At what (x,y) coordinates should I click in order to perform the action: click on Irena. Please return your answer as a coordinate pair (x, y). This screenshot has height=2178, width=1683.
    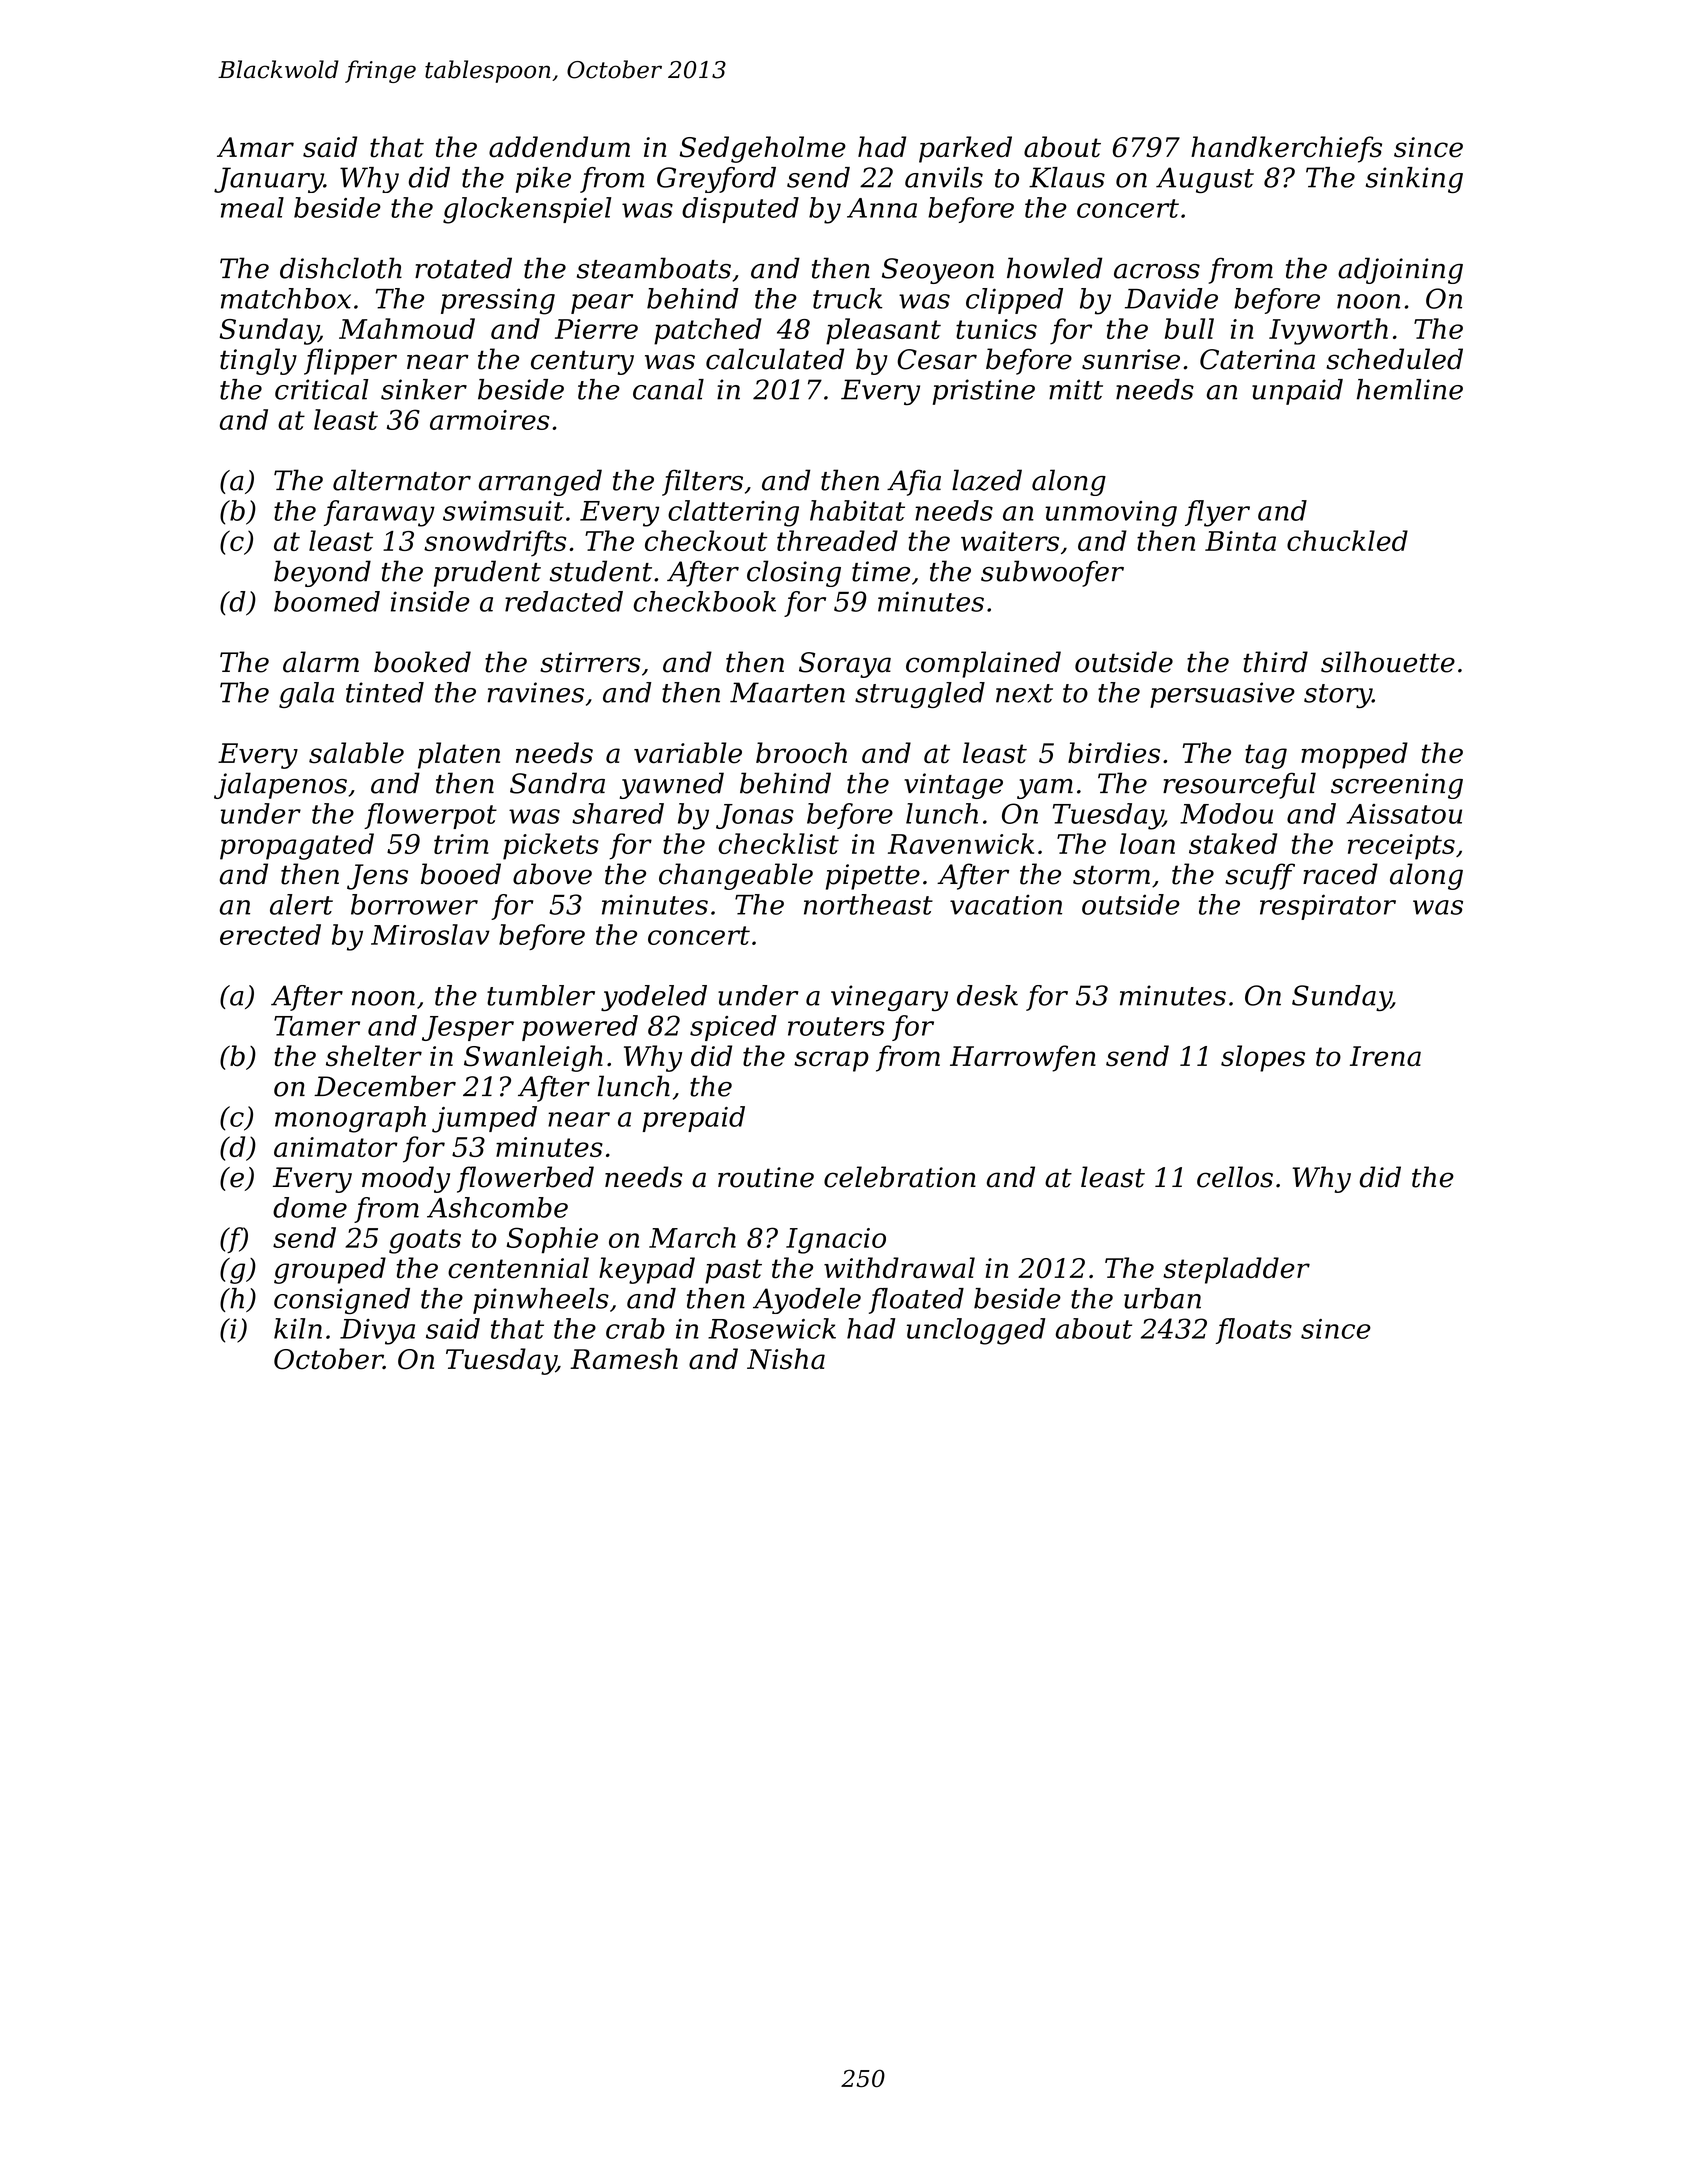
    Looking at the image, I should click on (1385, 1056).
